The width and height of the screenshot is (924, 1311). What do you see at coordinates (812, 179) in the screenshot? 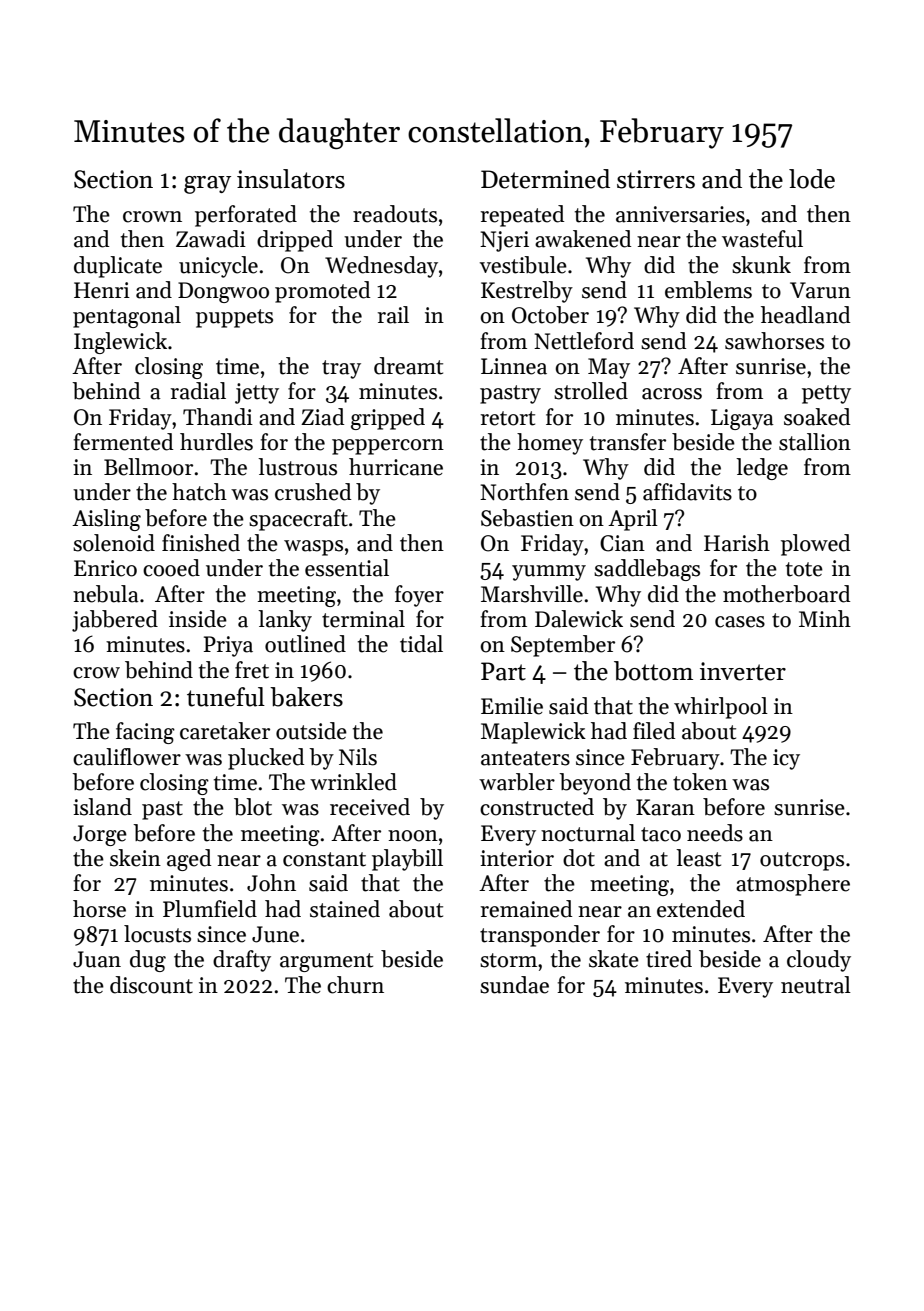
I see `lode` at bounding box center [812, 179].
